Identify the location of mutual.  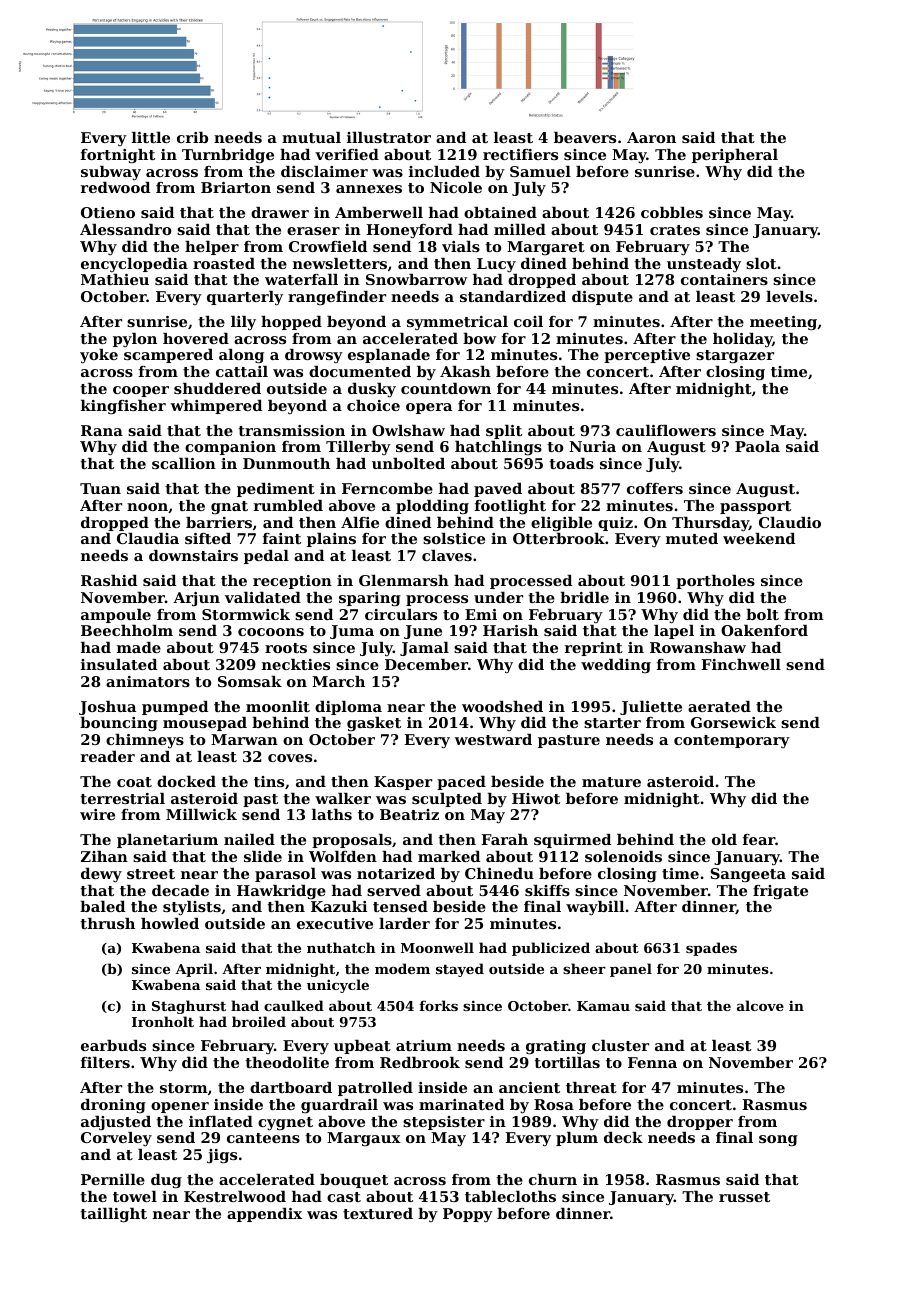
(311, 137).
